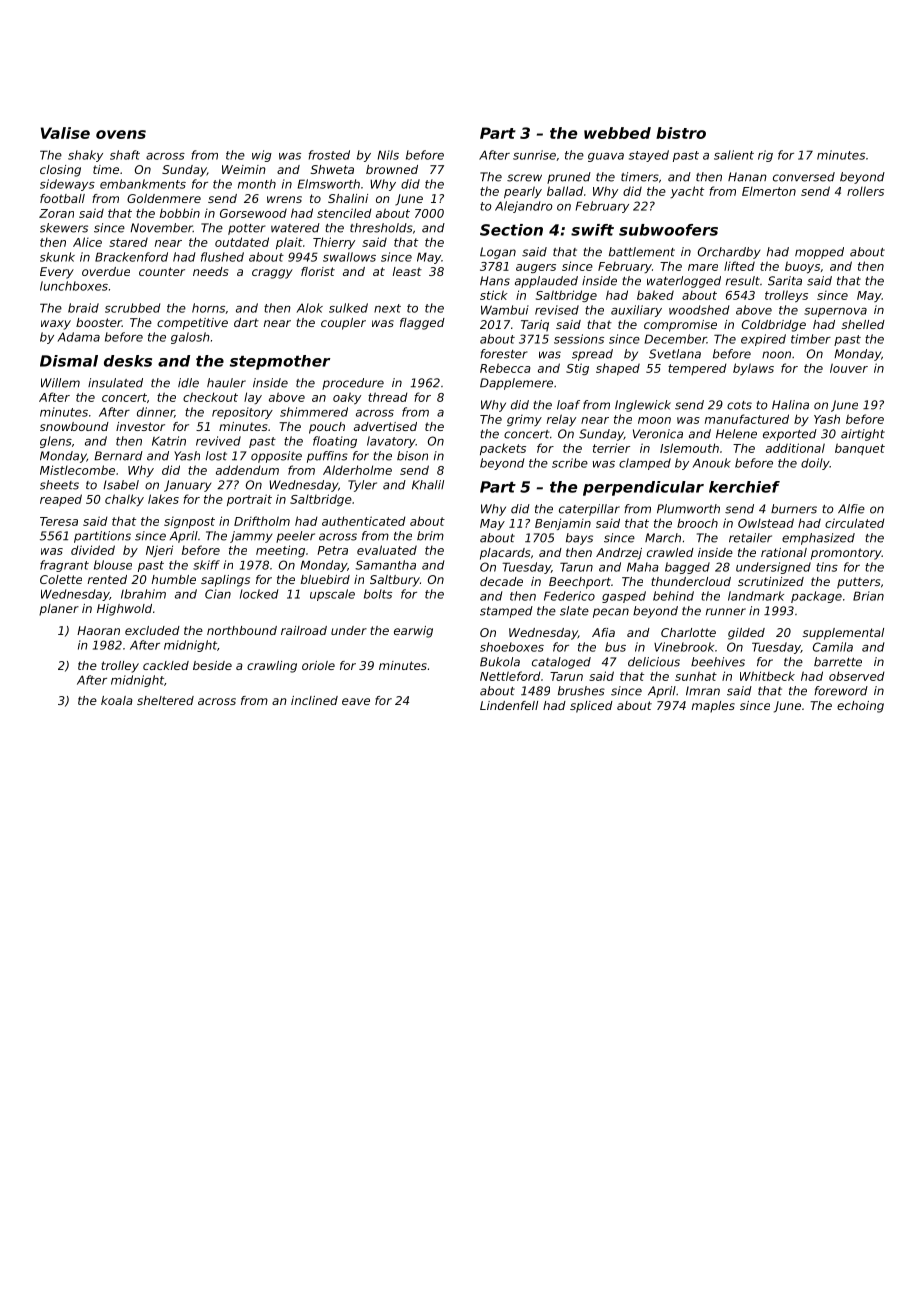 This screenshot has width=924, height=1308. What do you see at coordinates (858, 583) in the screenshot?
I see `putters` at bounding box center [858, 583].
